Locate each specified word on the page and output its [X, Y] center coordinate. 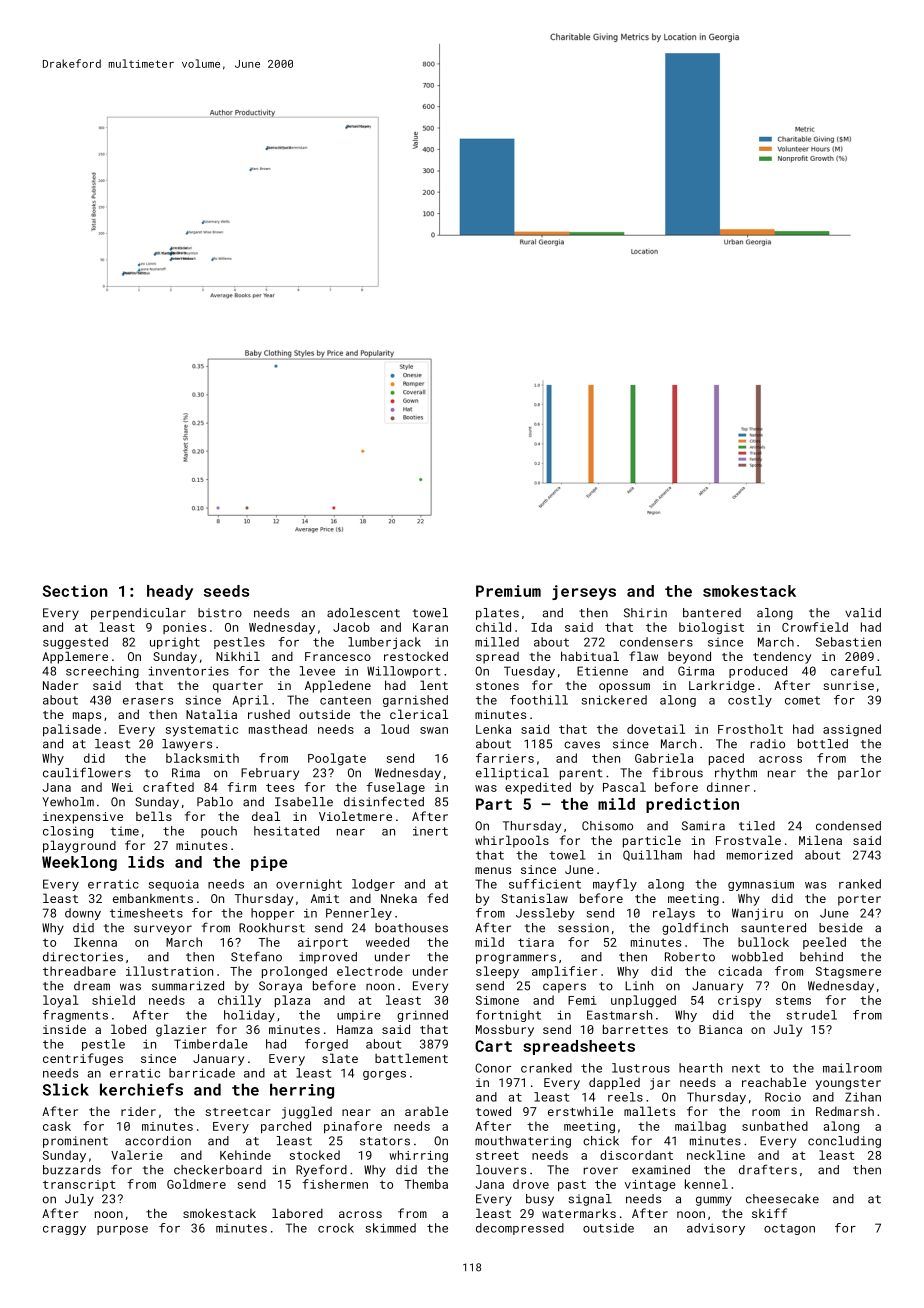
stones [497, 686]
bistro [220, 613]
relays [674, 914]
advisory [716, 1229]
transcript [79, 1185]
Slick [65, 1089]
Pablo [215, 802]
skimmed [391, 1228]
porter [859, 900]
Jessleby [545, 914]
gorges [384, 1075]
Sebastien [848, 642]
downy [83, 914]
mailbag [700, 1127]
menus [493, 870]
